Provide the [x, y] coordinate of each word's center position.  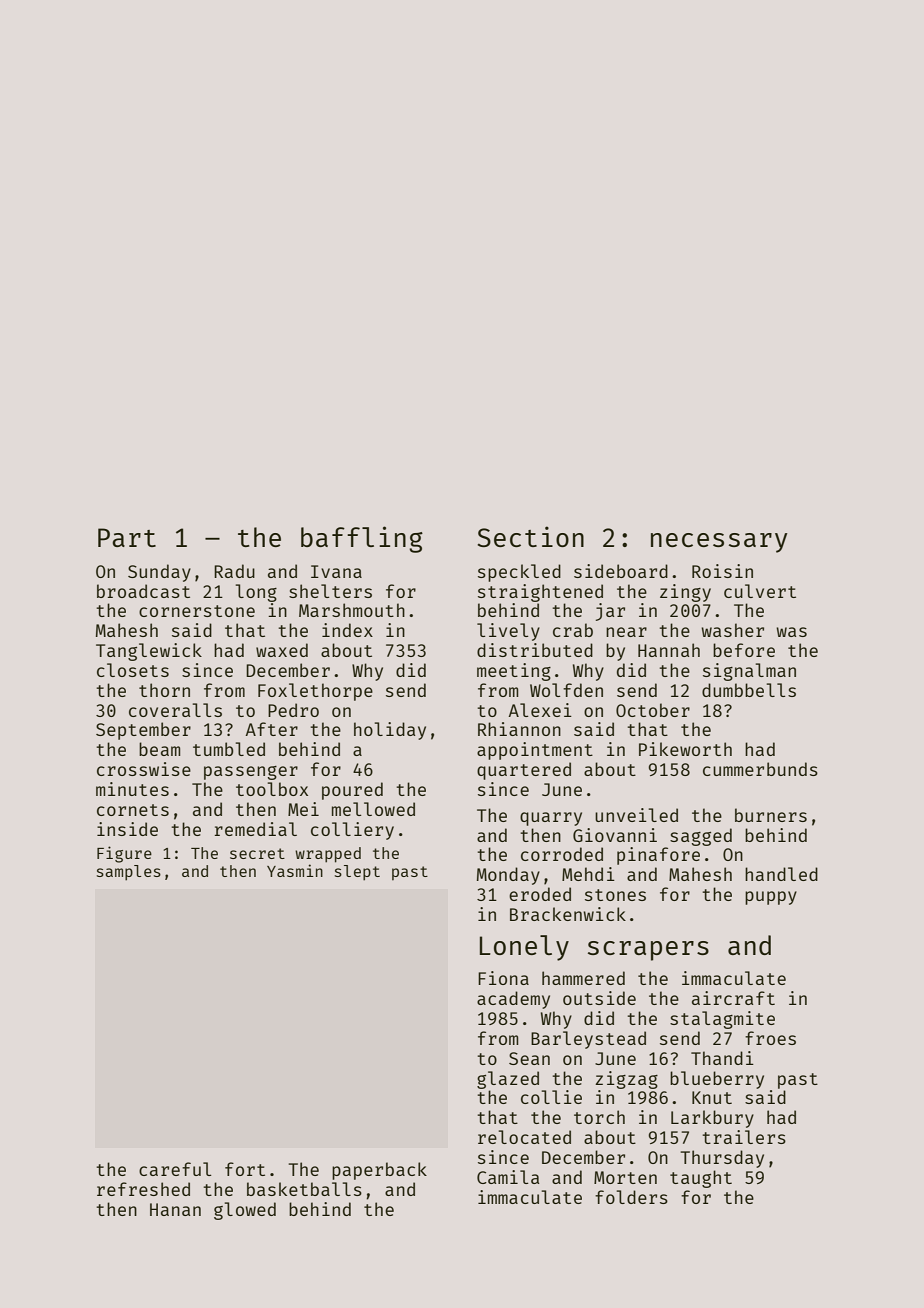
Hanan [175, 1209]
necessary [719, 543]
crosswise [144, 769]
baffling [362, 539]
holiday [390, 731]
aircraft [733, 998]
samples [129, 873]
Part [127, 537]
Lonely [524, 948]
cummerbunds [760, 769]
